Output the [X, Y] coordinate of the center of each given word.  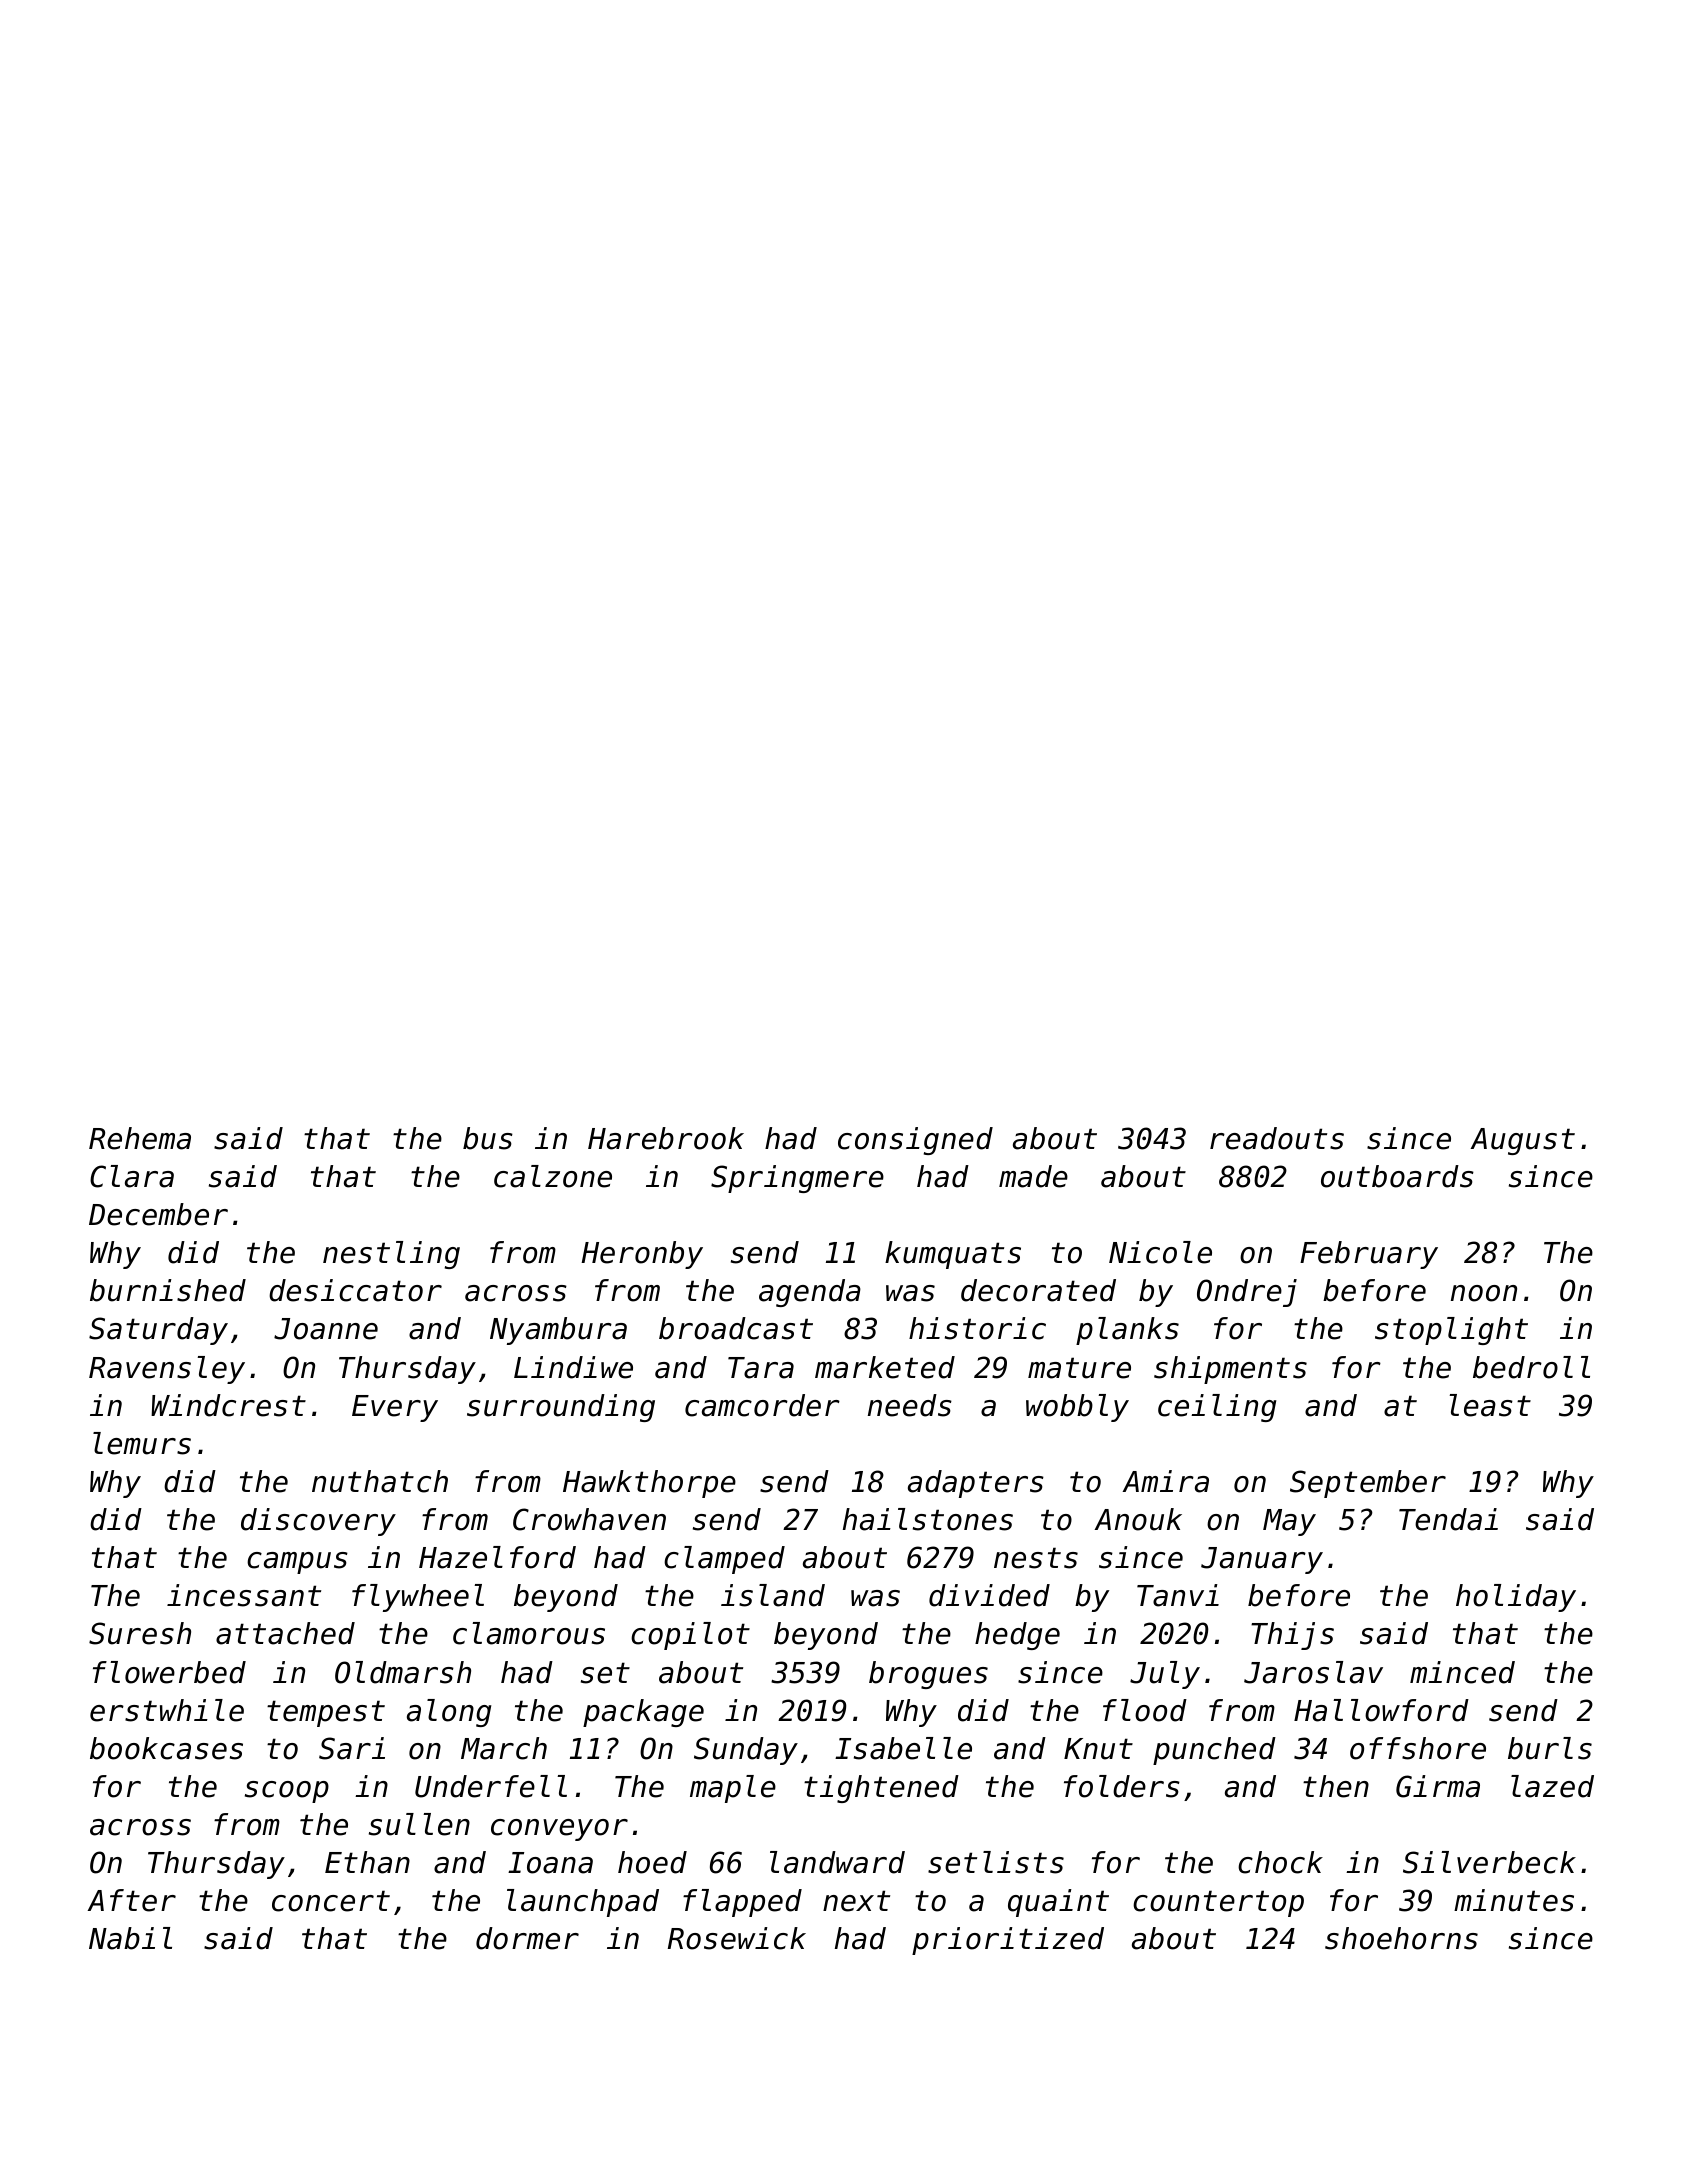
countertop [1218, 1903]
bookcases [166, 1748]
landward [837, 1862]
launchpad [583, 1903]
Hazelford [497, 1557]
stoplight [1451, 1331]
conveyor [559, 1830]
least [1490, 1405]
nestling [391, 1255]
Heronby [642, 1255]
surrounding [561, 1408]
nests [1036, 1558]
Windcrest [228, 1405]
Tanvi [1178, 1595]
